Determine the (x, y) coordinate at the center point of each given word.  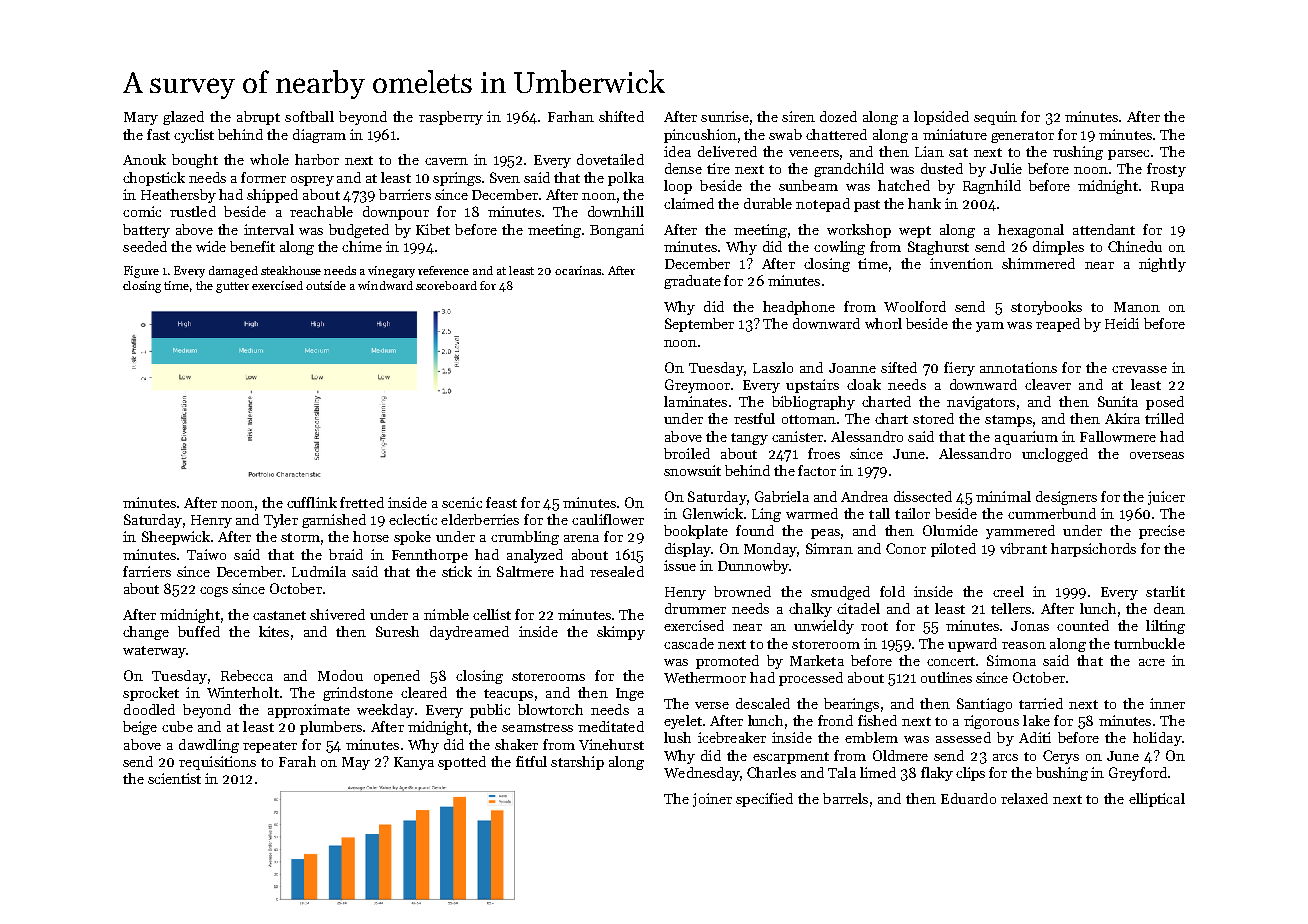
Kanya (414, 763)
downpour (396, 213)
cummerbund (1052, 513)
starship (577, 763)
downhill (616, 211)
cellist (492, 614)
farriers (147, 571)
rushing (1078, 153)
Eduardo (968, 798)
